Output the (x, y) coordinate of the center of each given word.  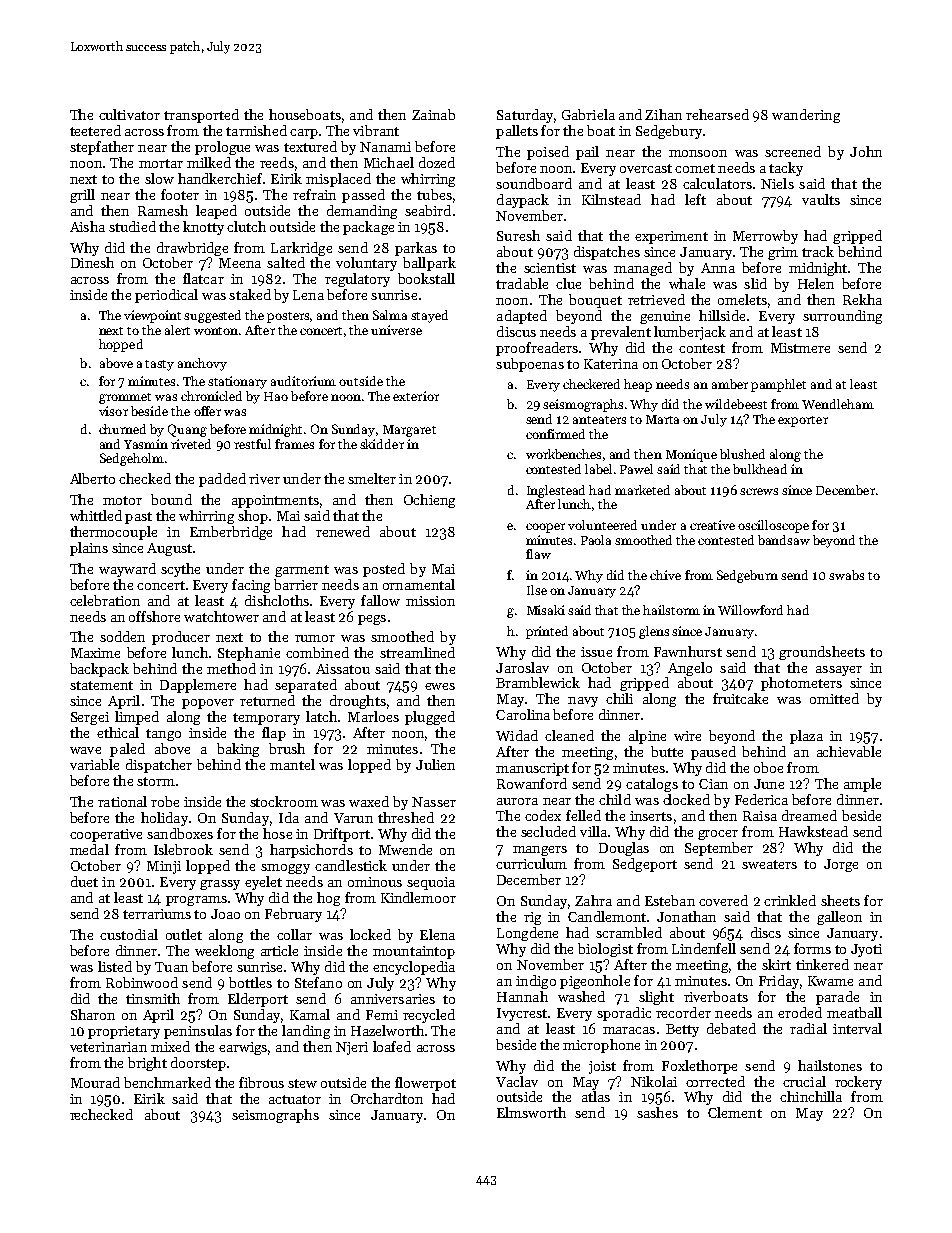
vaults (821, 199)
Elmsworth (531, 1112)
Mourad (95, 1082)
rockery (858, 1083)
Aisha (87, 226)
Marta (662, 419)
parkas (416, 249)
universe (396, 330)
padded (222, 480)
